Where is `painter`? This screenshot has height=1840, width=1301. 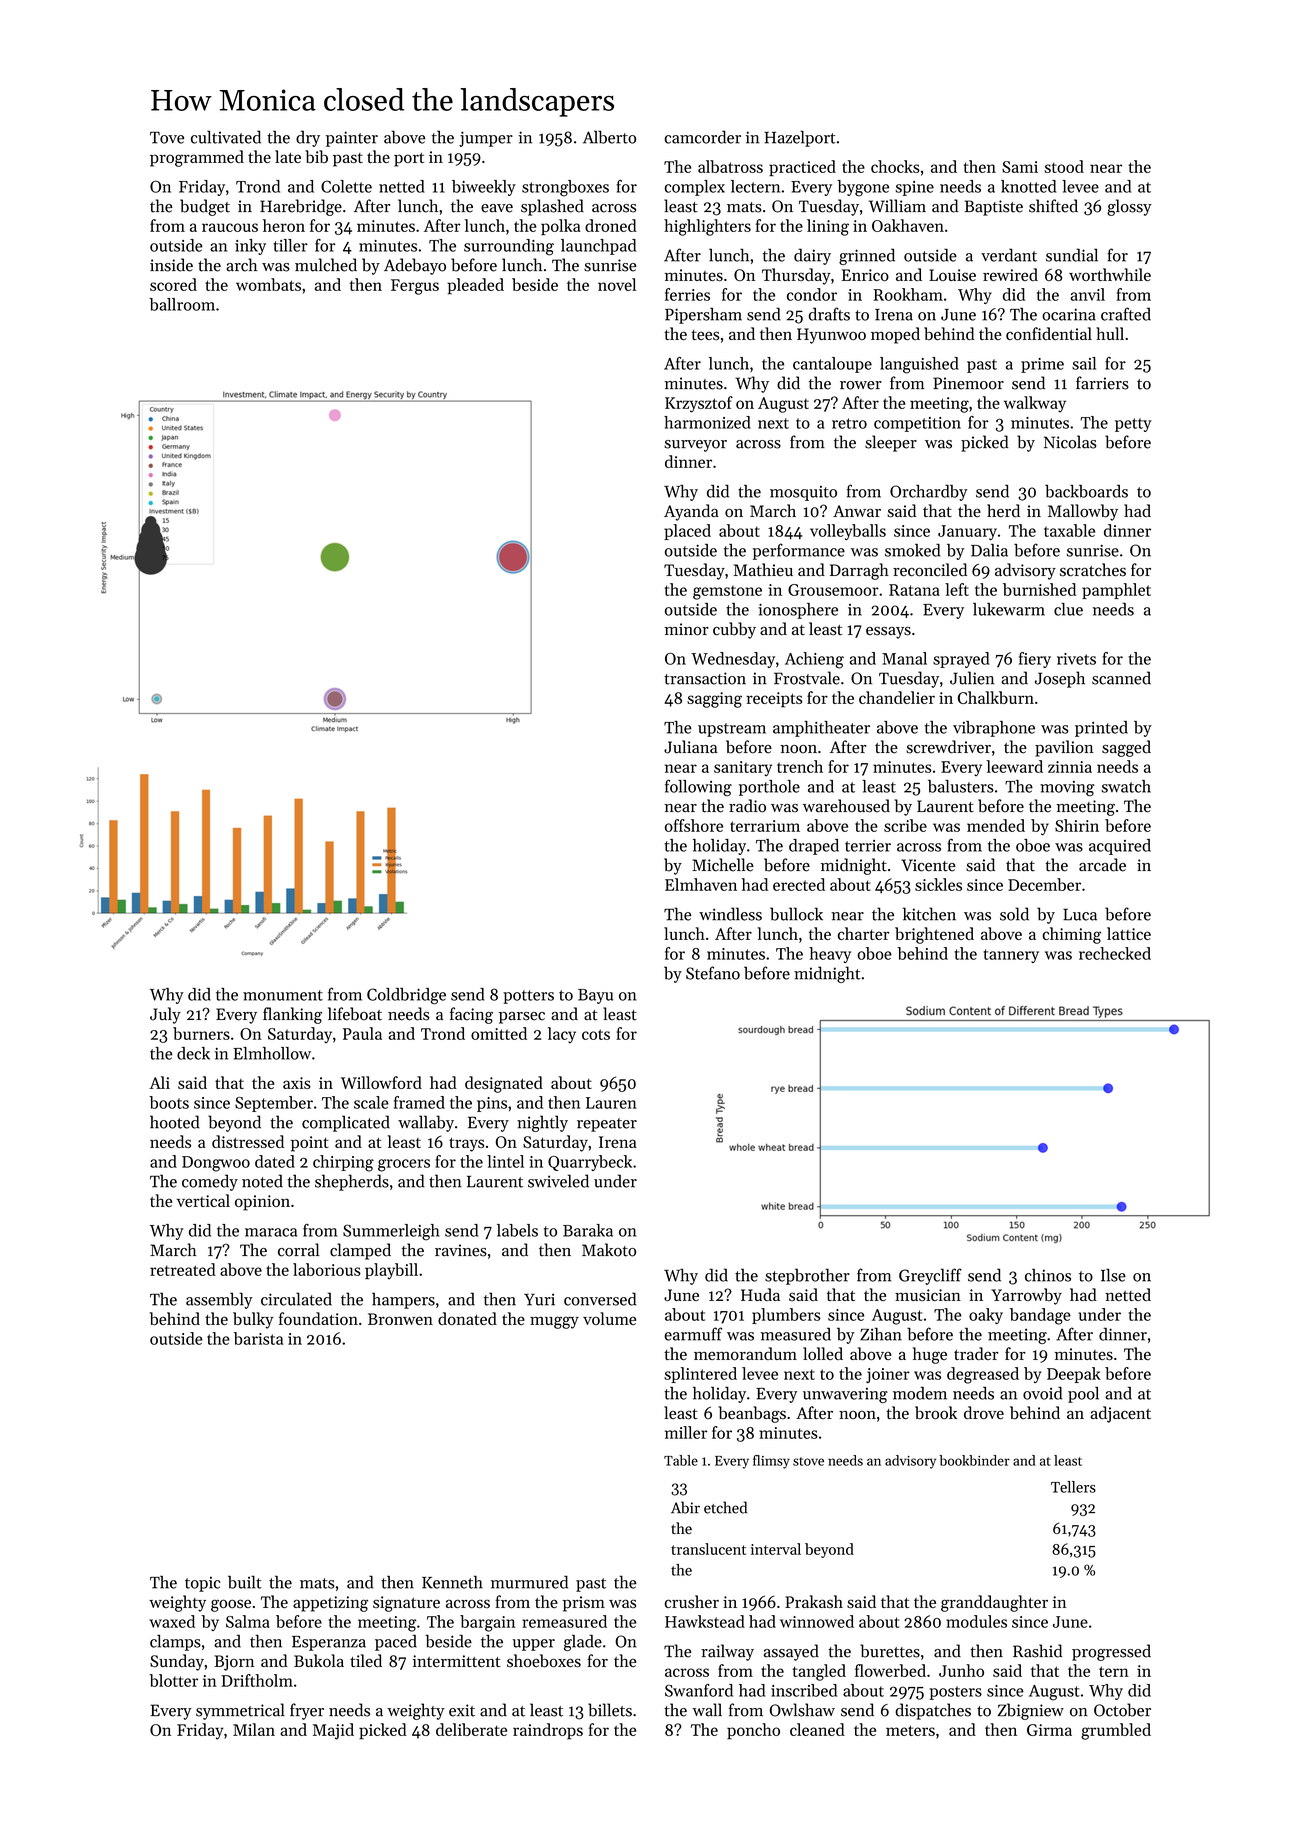
painter is located at coordinates (352, 139).
